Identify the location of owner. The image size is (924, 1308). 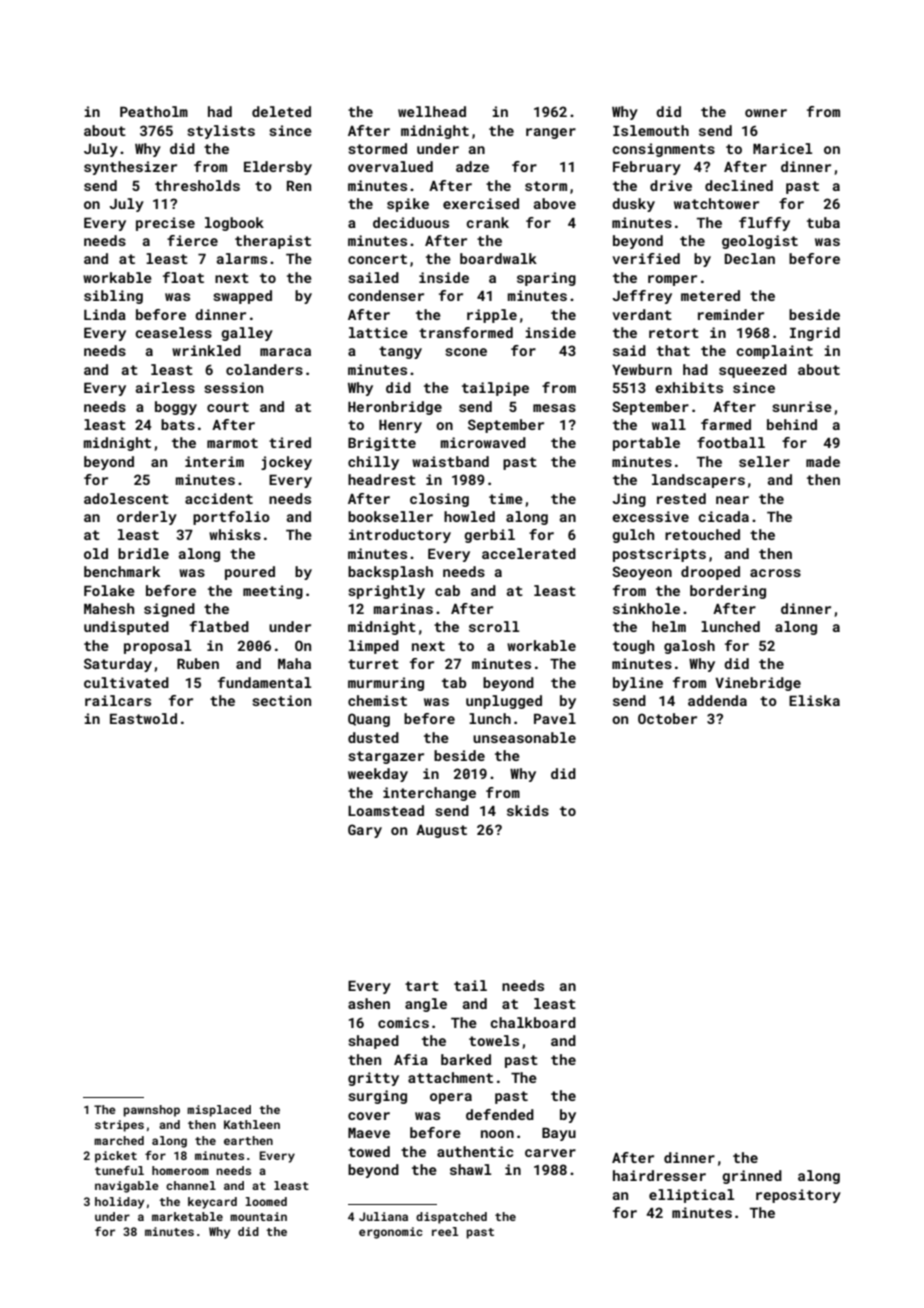
(766, 113).
